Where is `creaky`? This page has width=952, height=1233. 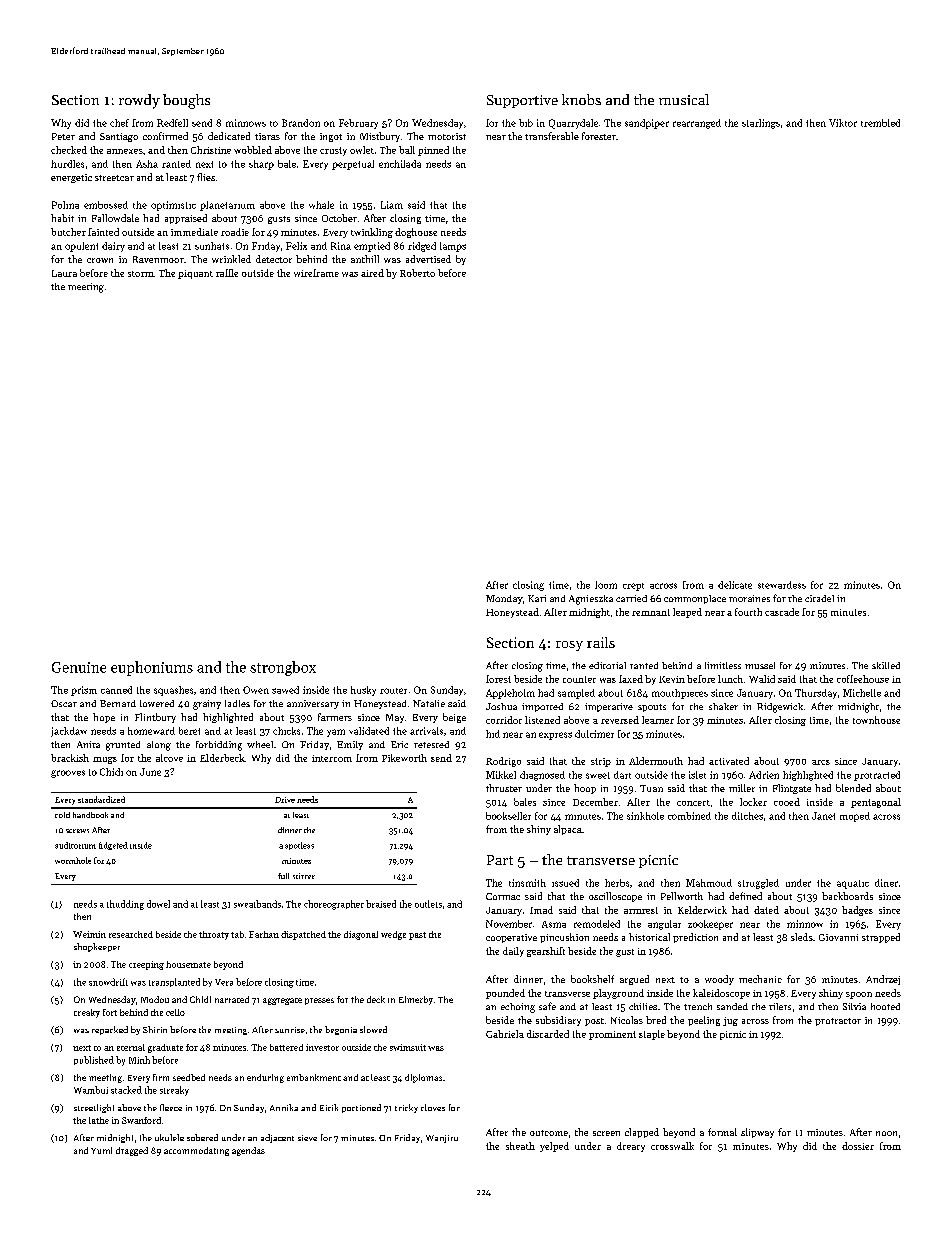
creaky is located at coordinates (87, 1013).
